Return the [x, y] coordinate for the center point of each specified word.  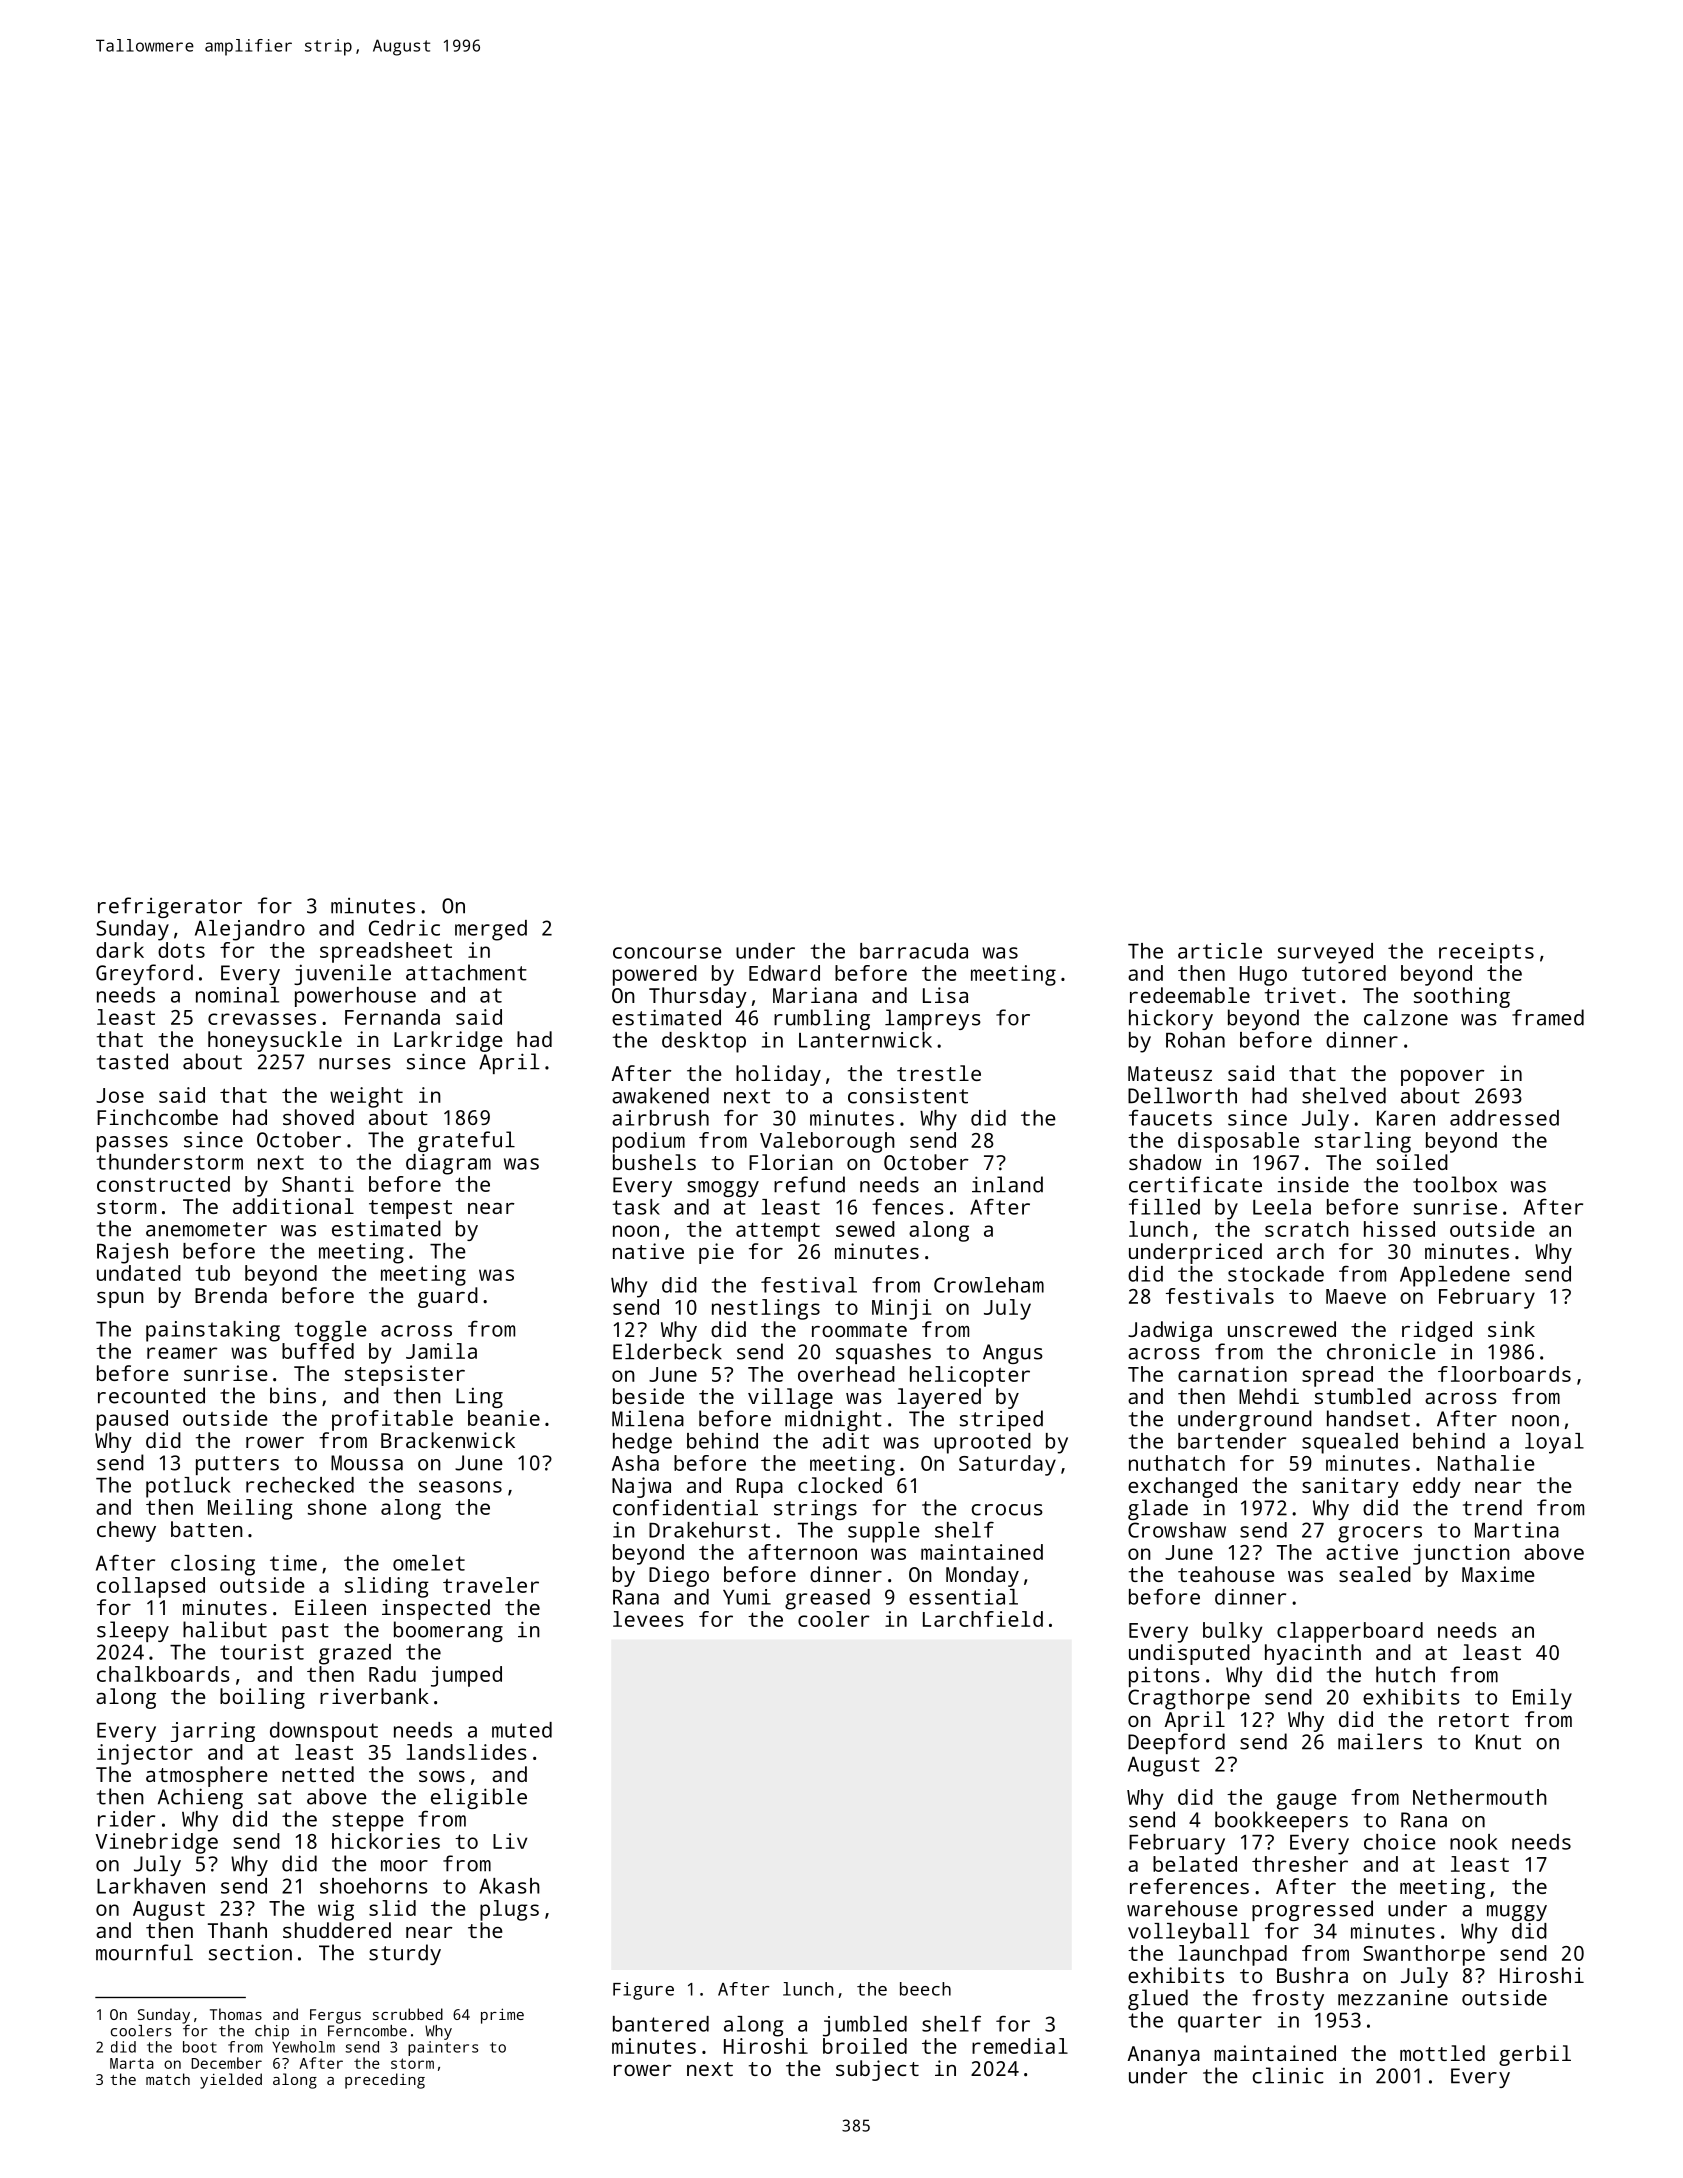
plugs [509, 1910]
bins [293, 1395]
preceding [385, 2081]
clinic [1288, 2075]
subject [877, 2070]
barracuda [914, 951]
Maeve [1356, 1296]
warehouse [1182, 1908]
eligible [479, 1798]
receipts [1486, 953]
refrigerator [170, 907]
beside [648, 1396]
